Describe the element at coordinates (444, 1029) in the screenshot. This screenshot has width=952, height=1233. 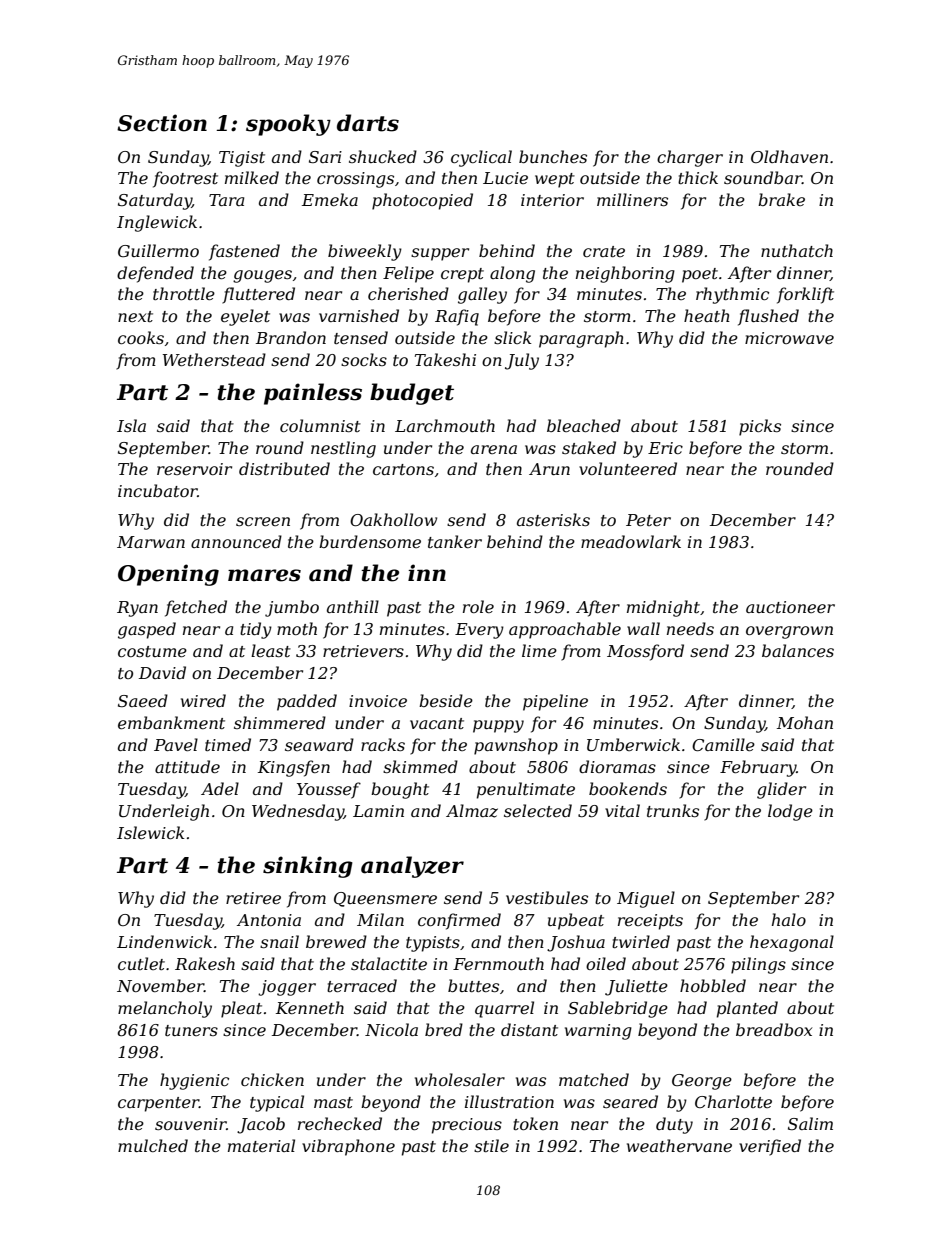
I see `bred` at that location.
